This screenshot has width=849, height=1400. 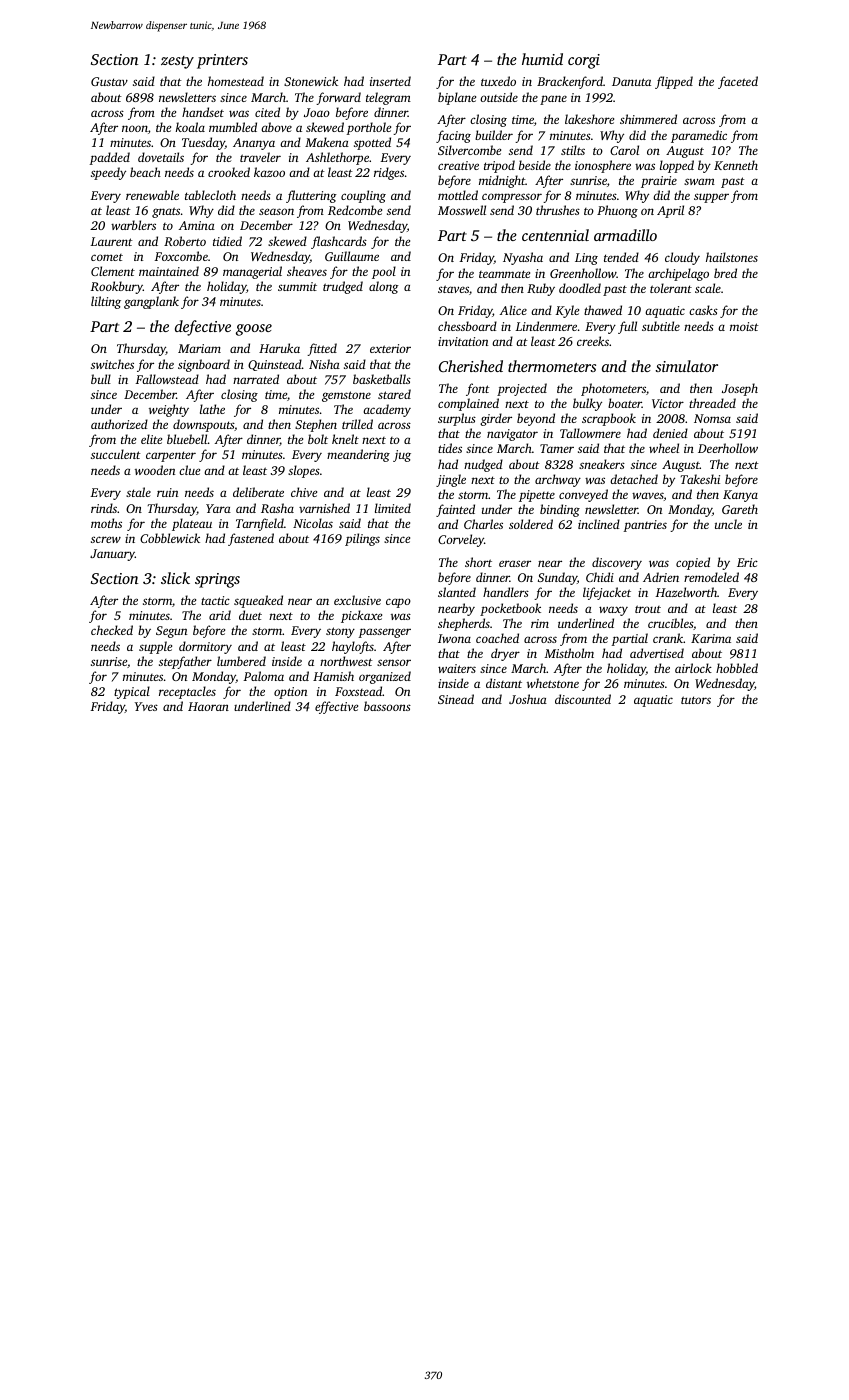 What do you see at coordinates (177, 62) in the screenshot?
I see `zesty` at bounding box center [177, 62].
